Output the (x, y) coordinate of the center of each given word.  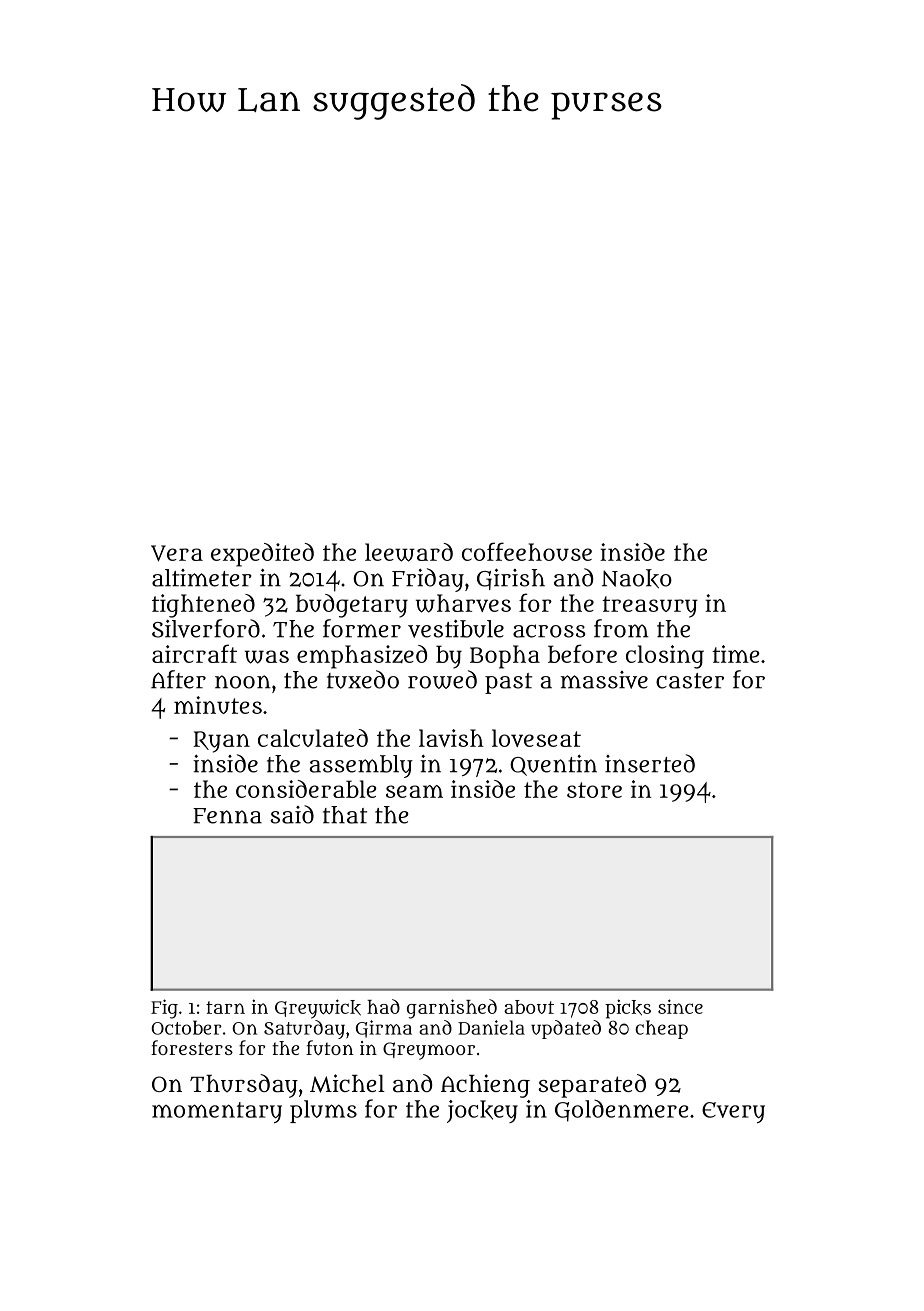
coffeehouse (527, 551)
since (680, 1006)
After (178, 679)
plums (323, 1111)
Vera (177, 553)
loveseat (536, 738)
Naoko (637, 578)
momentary (217, 1112)
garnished (452, 1009)
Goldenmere (622, 1110)
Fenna (227, 816)
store (594, 790)
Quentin (553, 765)
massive (604, 680)
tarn (225, 1007)
